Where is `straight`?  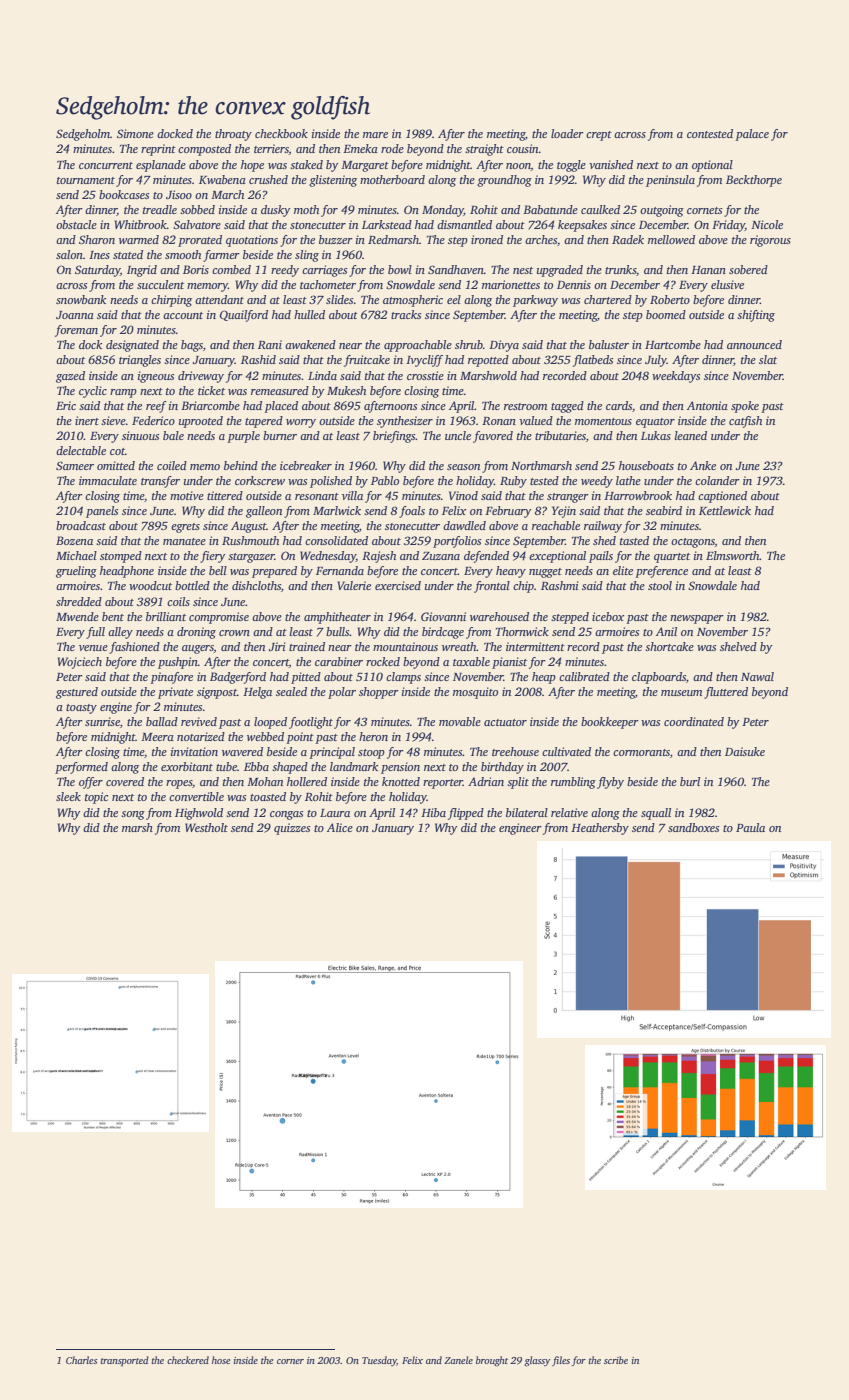
straight is located at coordinates (484, 150).
